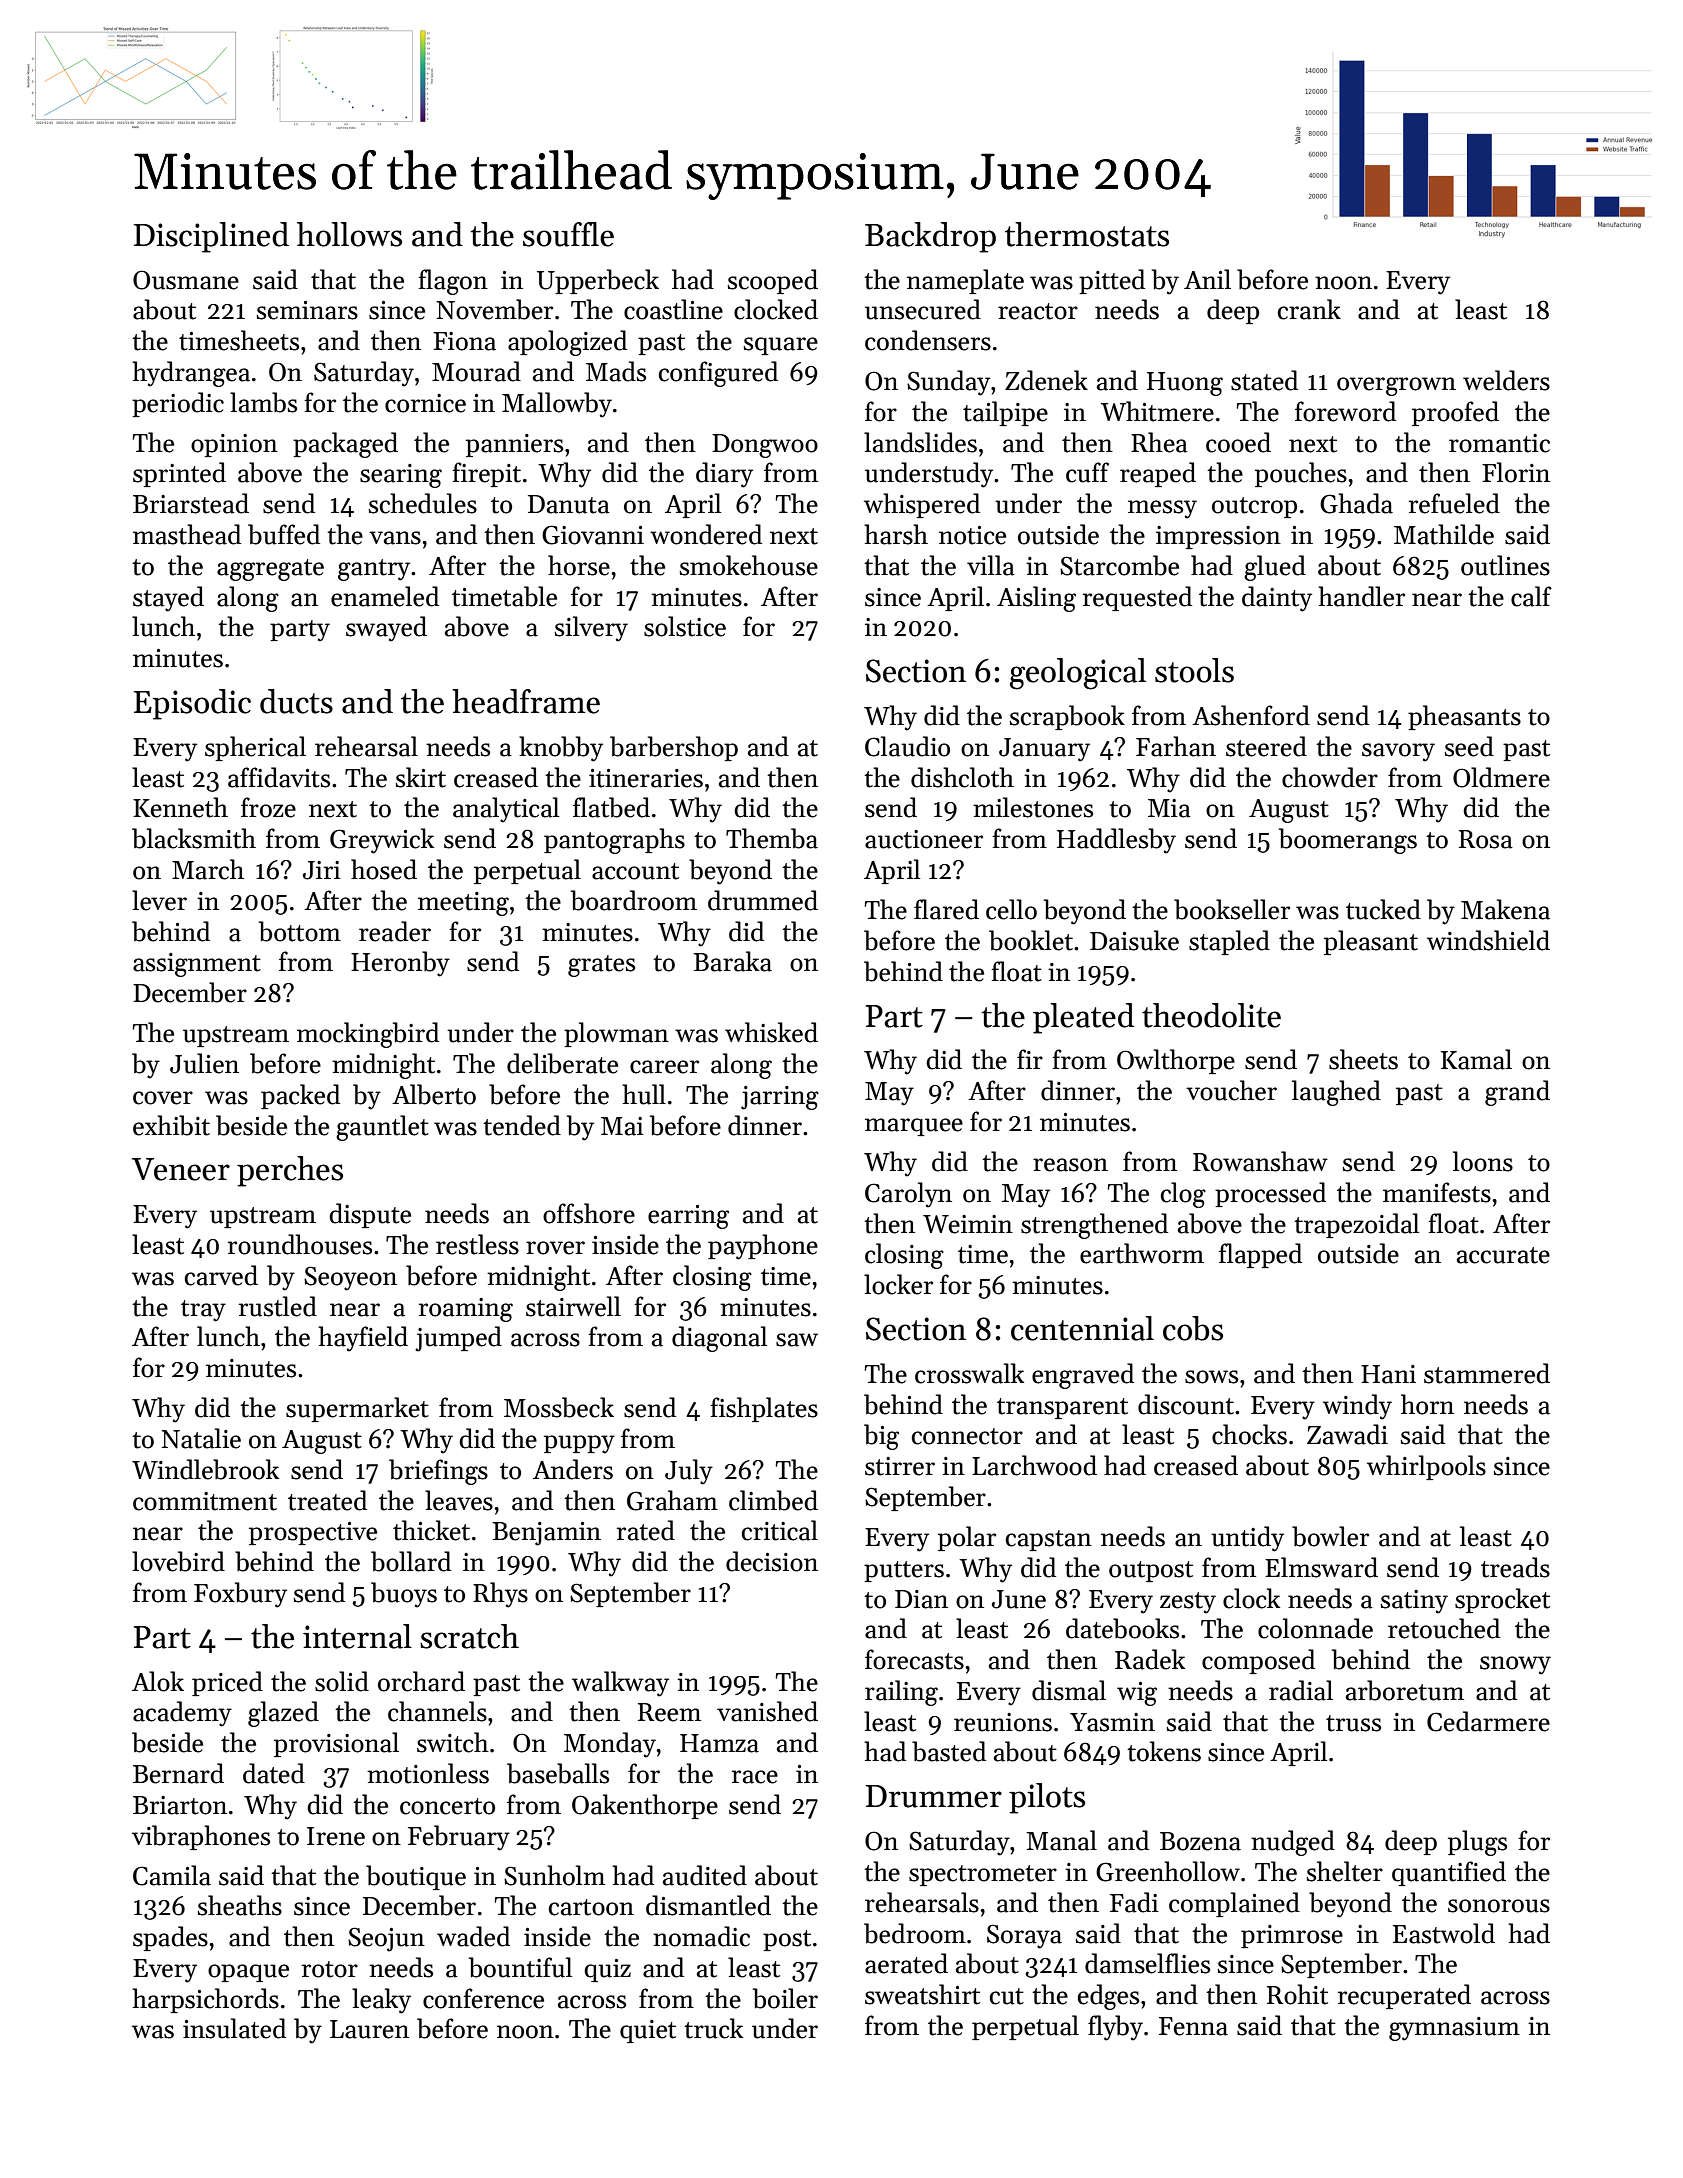  Describe the element at coordinates (1356, 503) in the image. I see `Ghada` at that location.
